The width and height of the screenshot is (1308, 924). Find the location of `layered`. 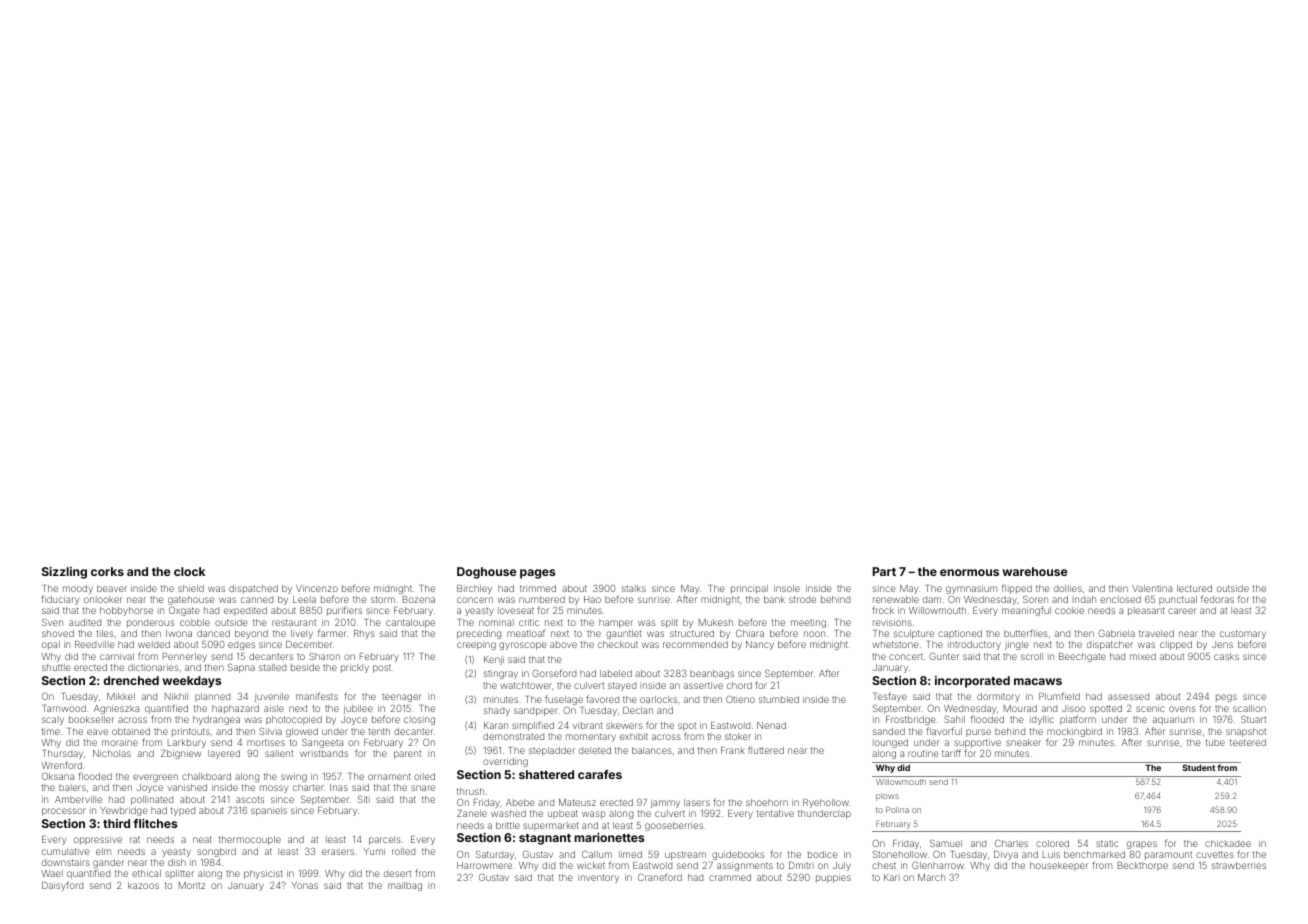

layered is located at coordinates (224, 754).
